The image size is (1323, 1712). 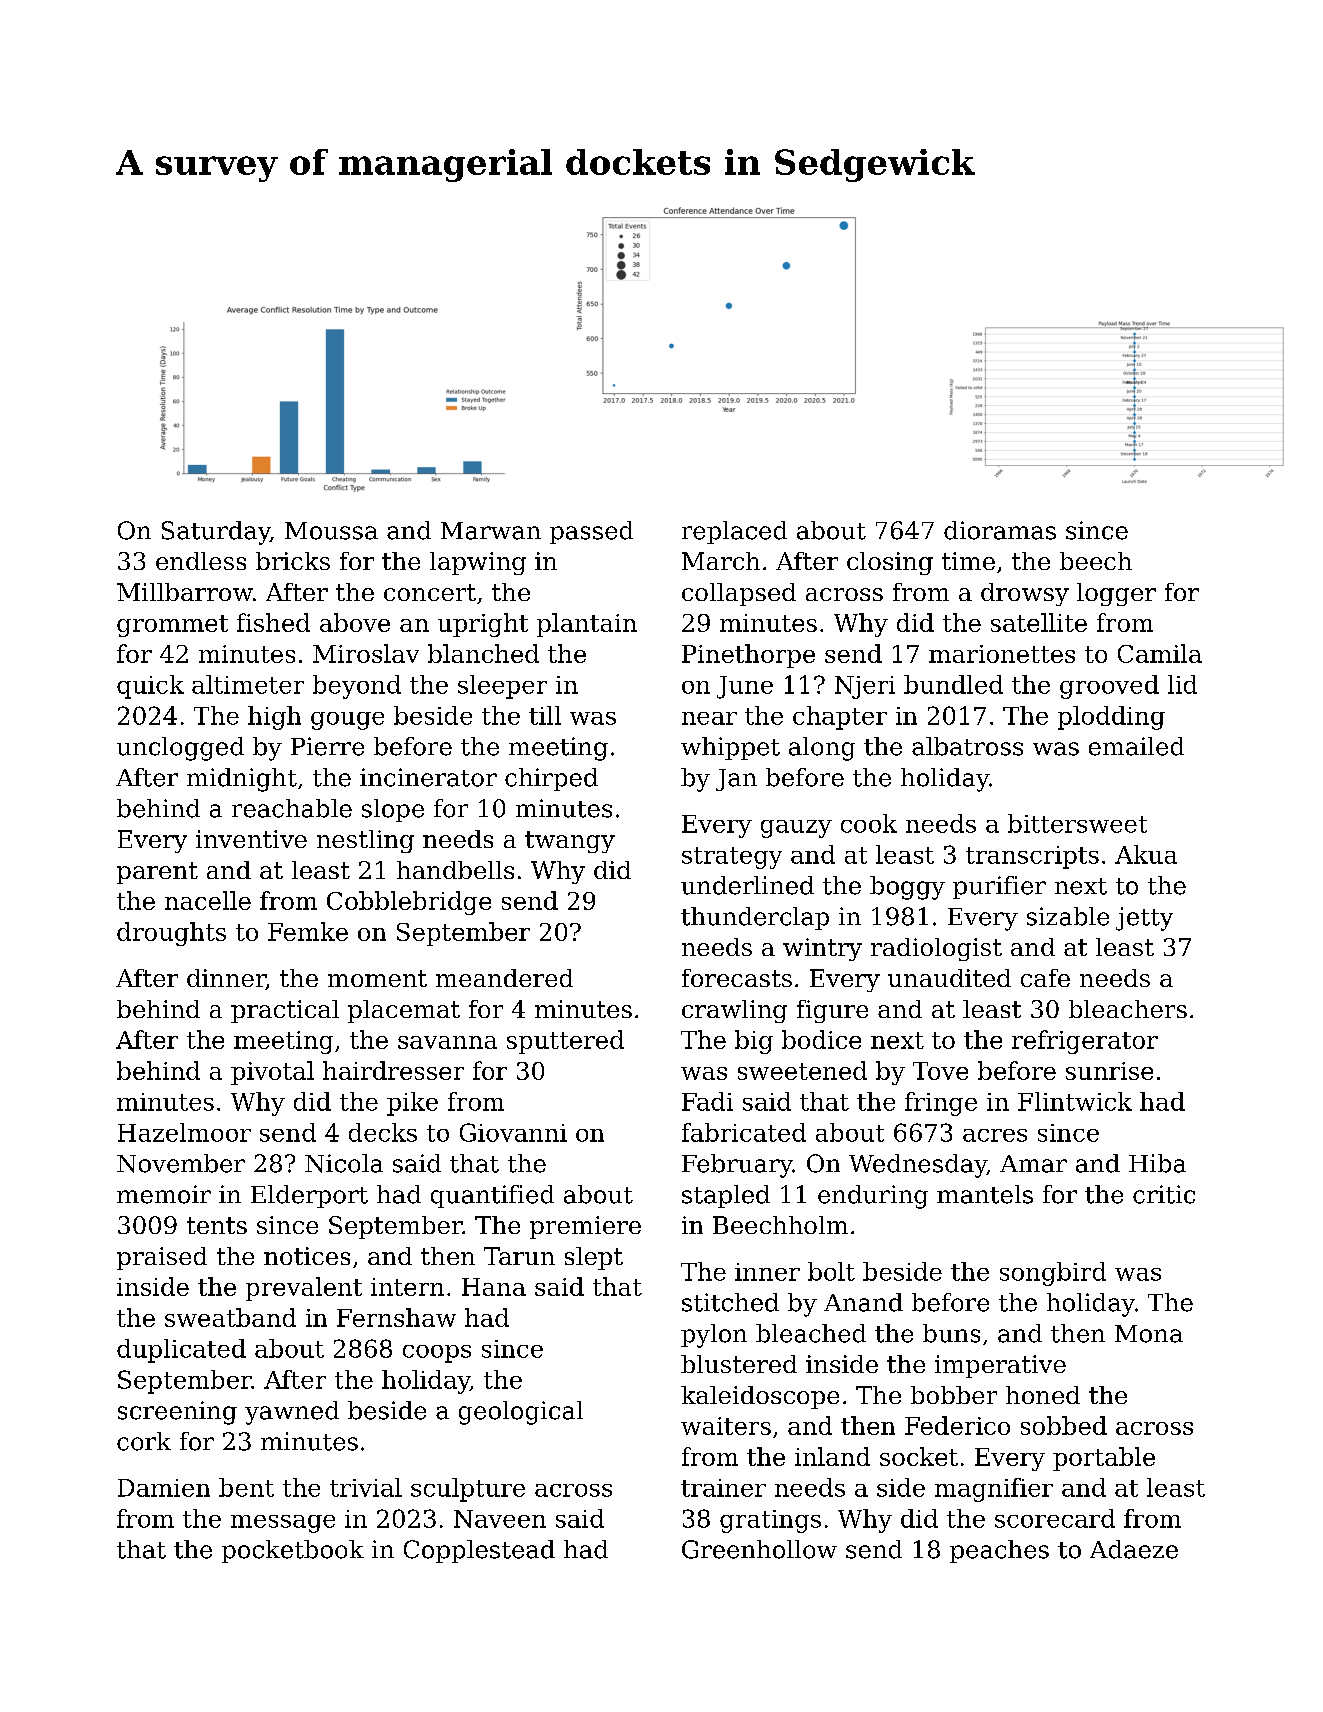 I want to click on bricks, so click(x=293, y=561).
